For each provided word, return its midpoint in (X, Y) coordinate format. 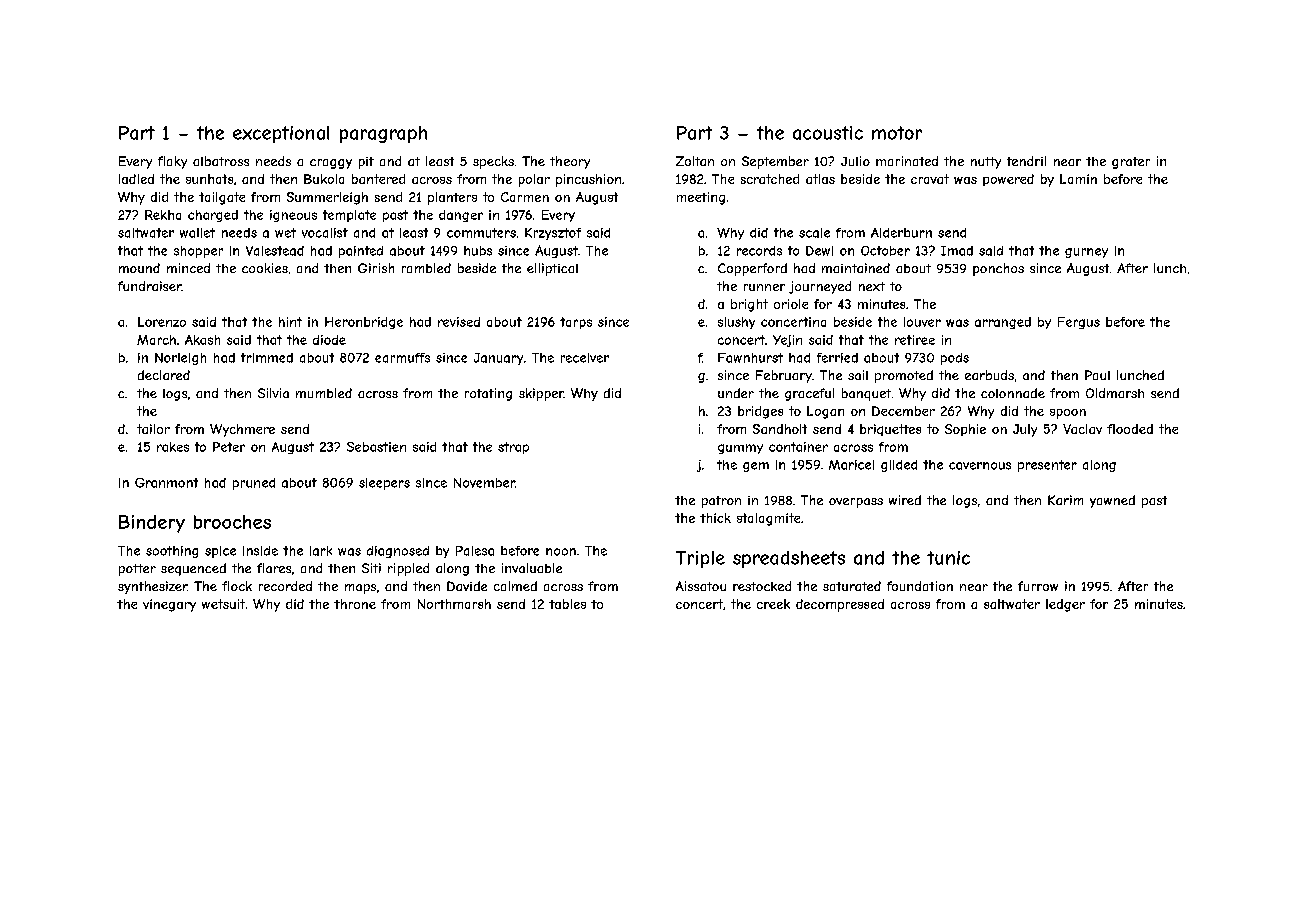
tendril (1026, 161)
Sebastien (376, 447)
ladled (136, 179)
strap (513, 448)
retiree (915, 340)
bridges (760, 412)
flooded (1130, 429)
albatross (221, 161)
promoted (904, 376)
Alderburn (901, 233)
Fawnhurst (750, 358)
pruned (254, 484)
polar (534, 180)
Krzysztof (553, 234)
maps (360, 589)
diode (329, 340)
